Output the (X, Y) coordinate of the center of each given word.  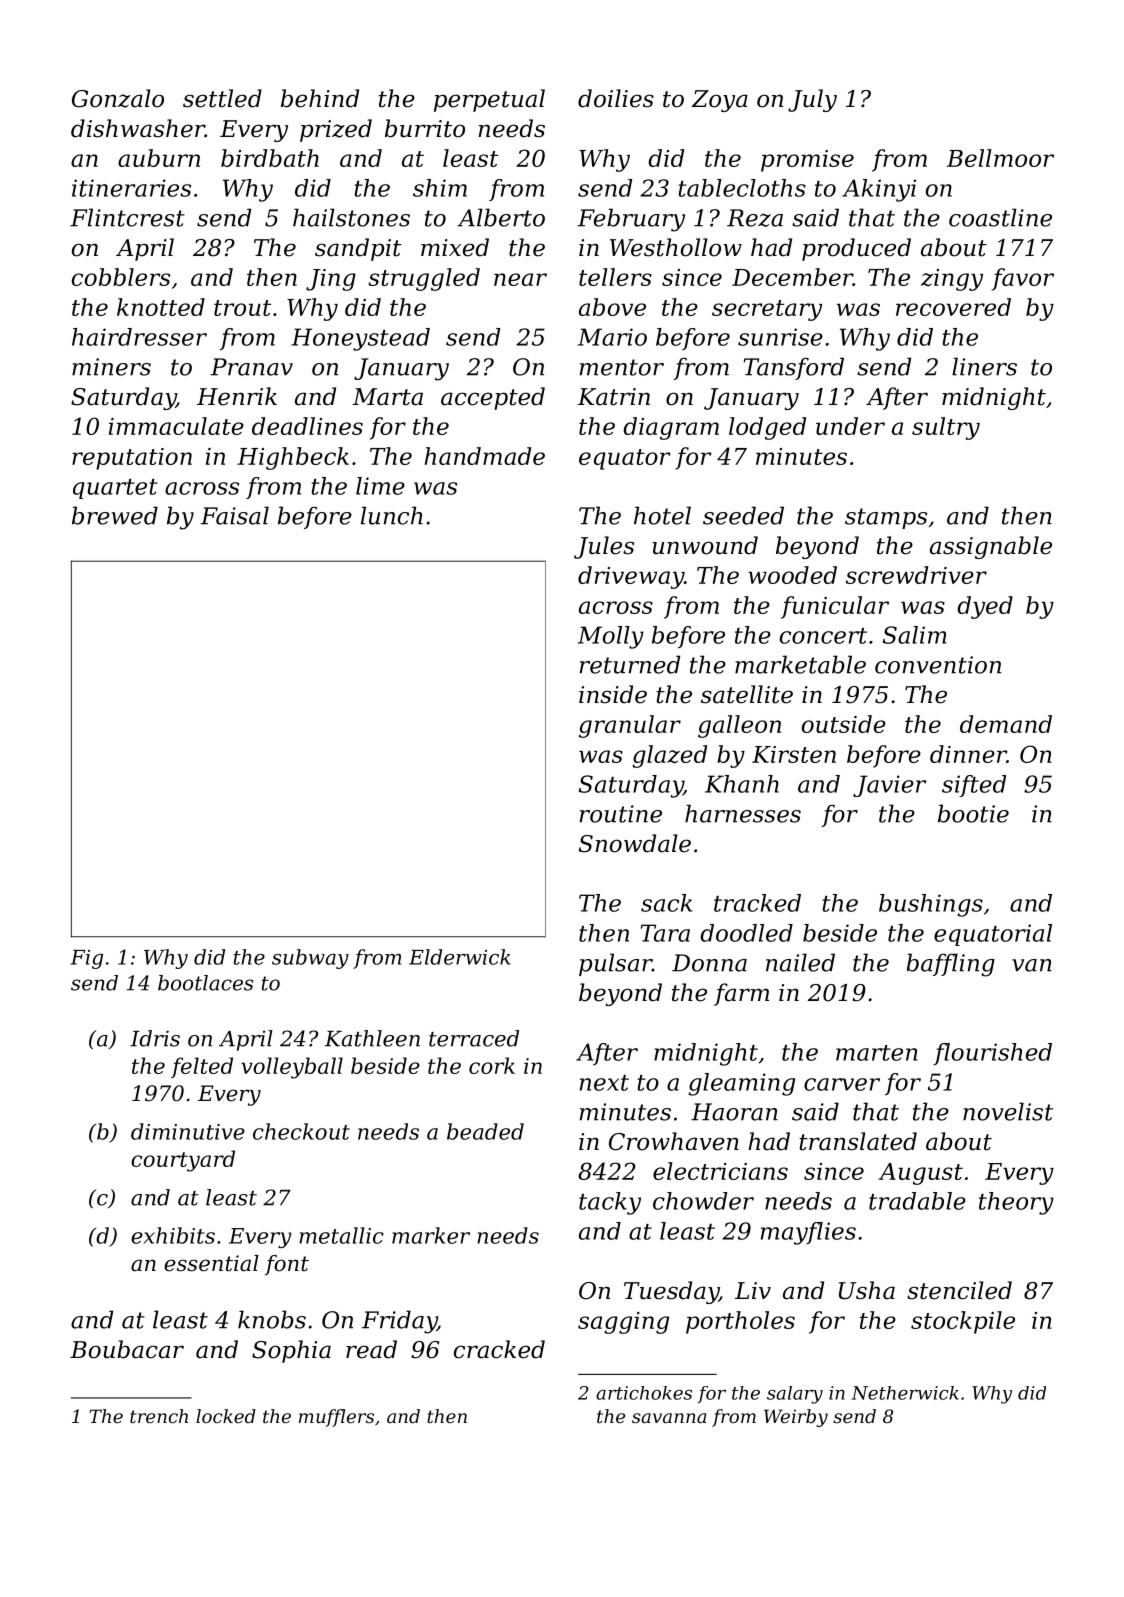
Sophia (291, 1351)
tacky (610, 1203)
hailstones (351, 217)
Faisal (235, 515)
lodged (767, 428)
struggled (424, 279)
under (850, 426)
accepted (493, 398)
